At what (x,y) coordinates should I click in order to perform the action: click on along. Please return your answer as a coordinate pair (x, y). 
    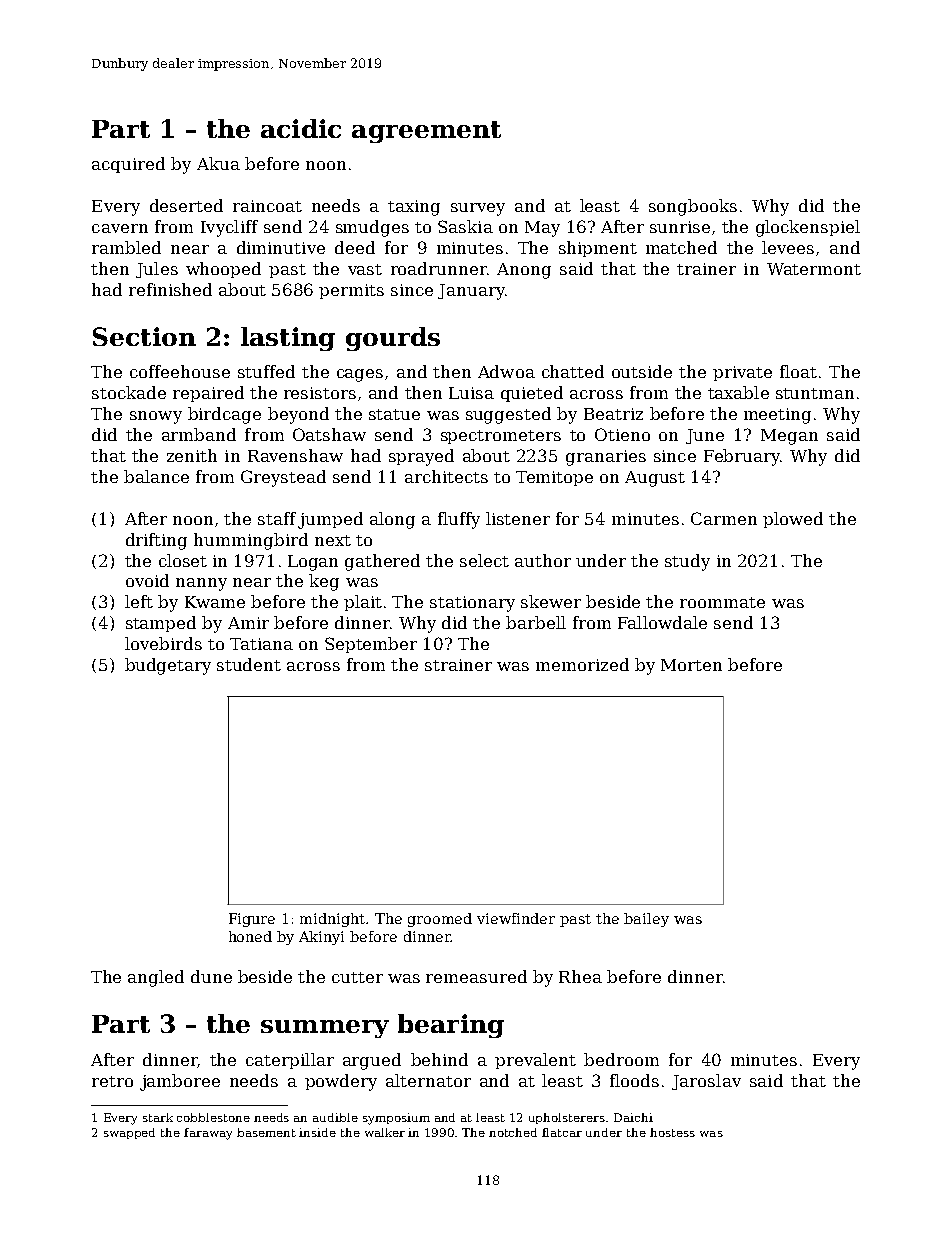
    Looking at the image, I should click on (392, 520).
